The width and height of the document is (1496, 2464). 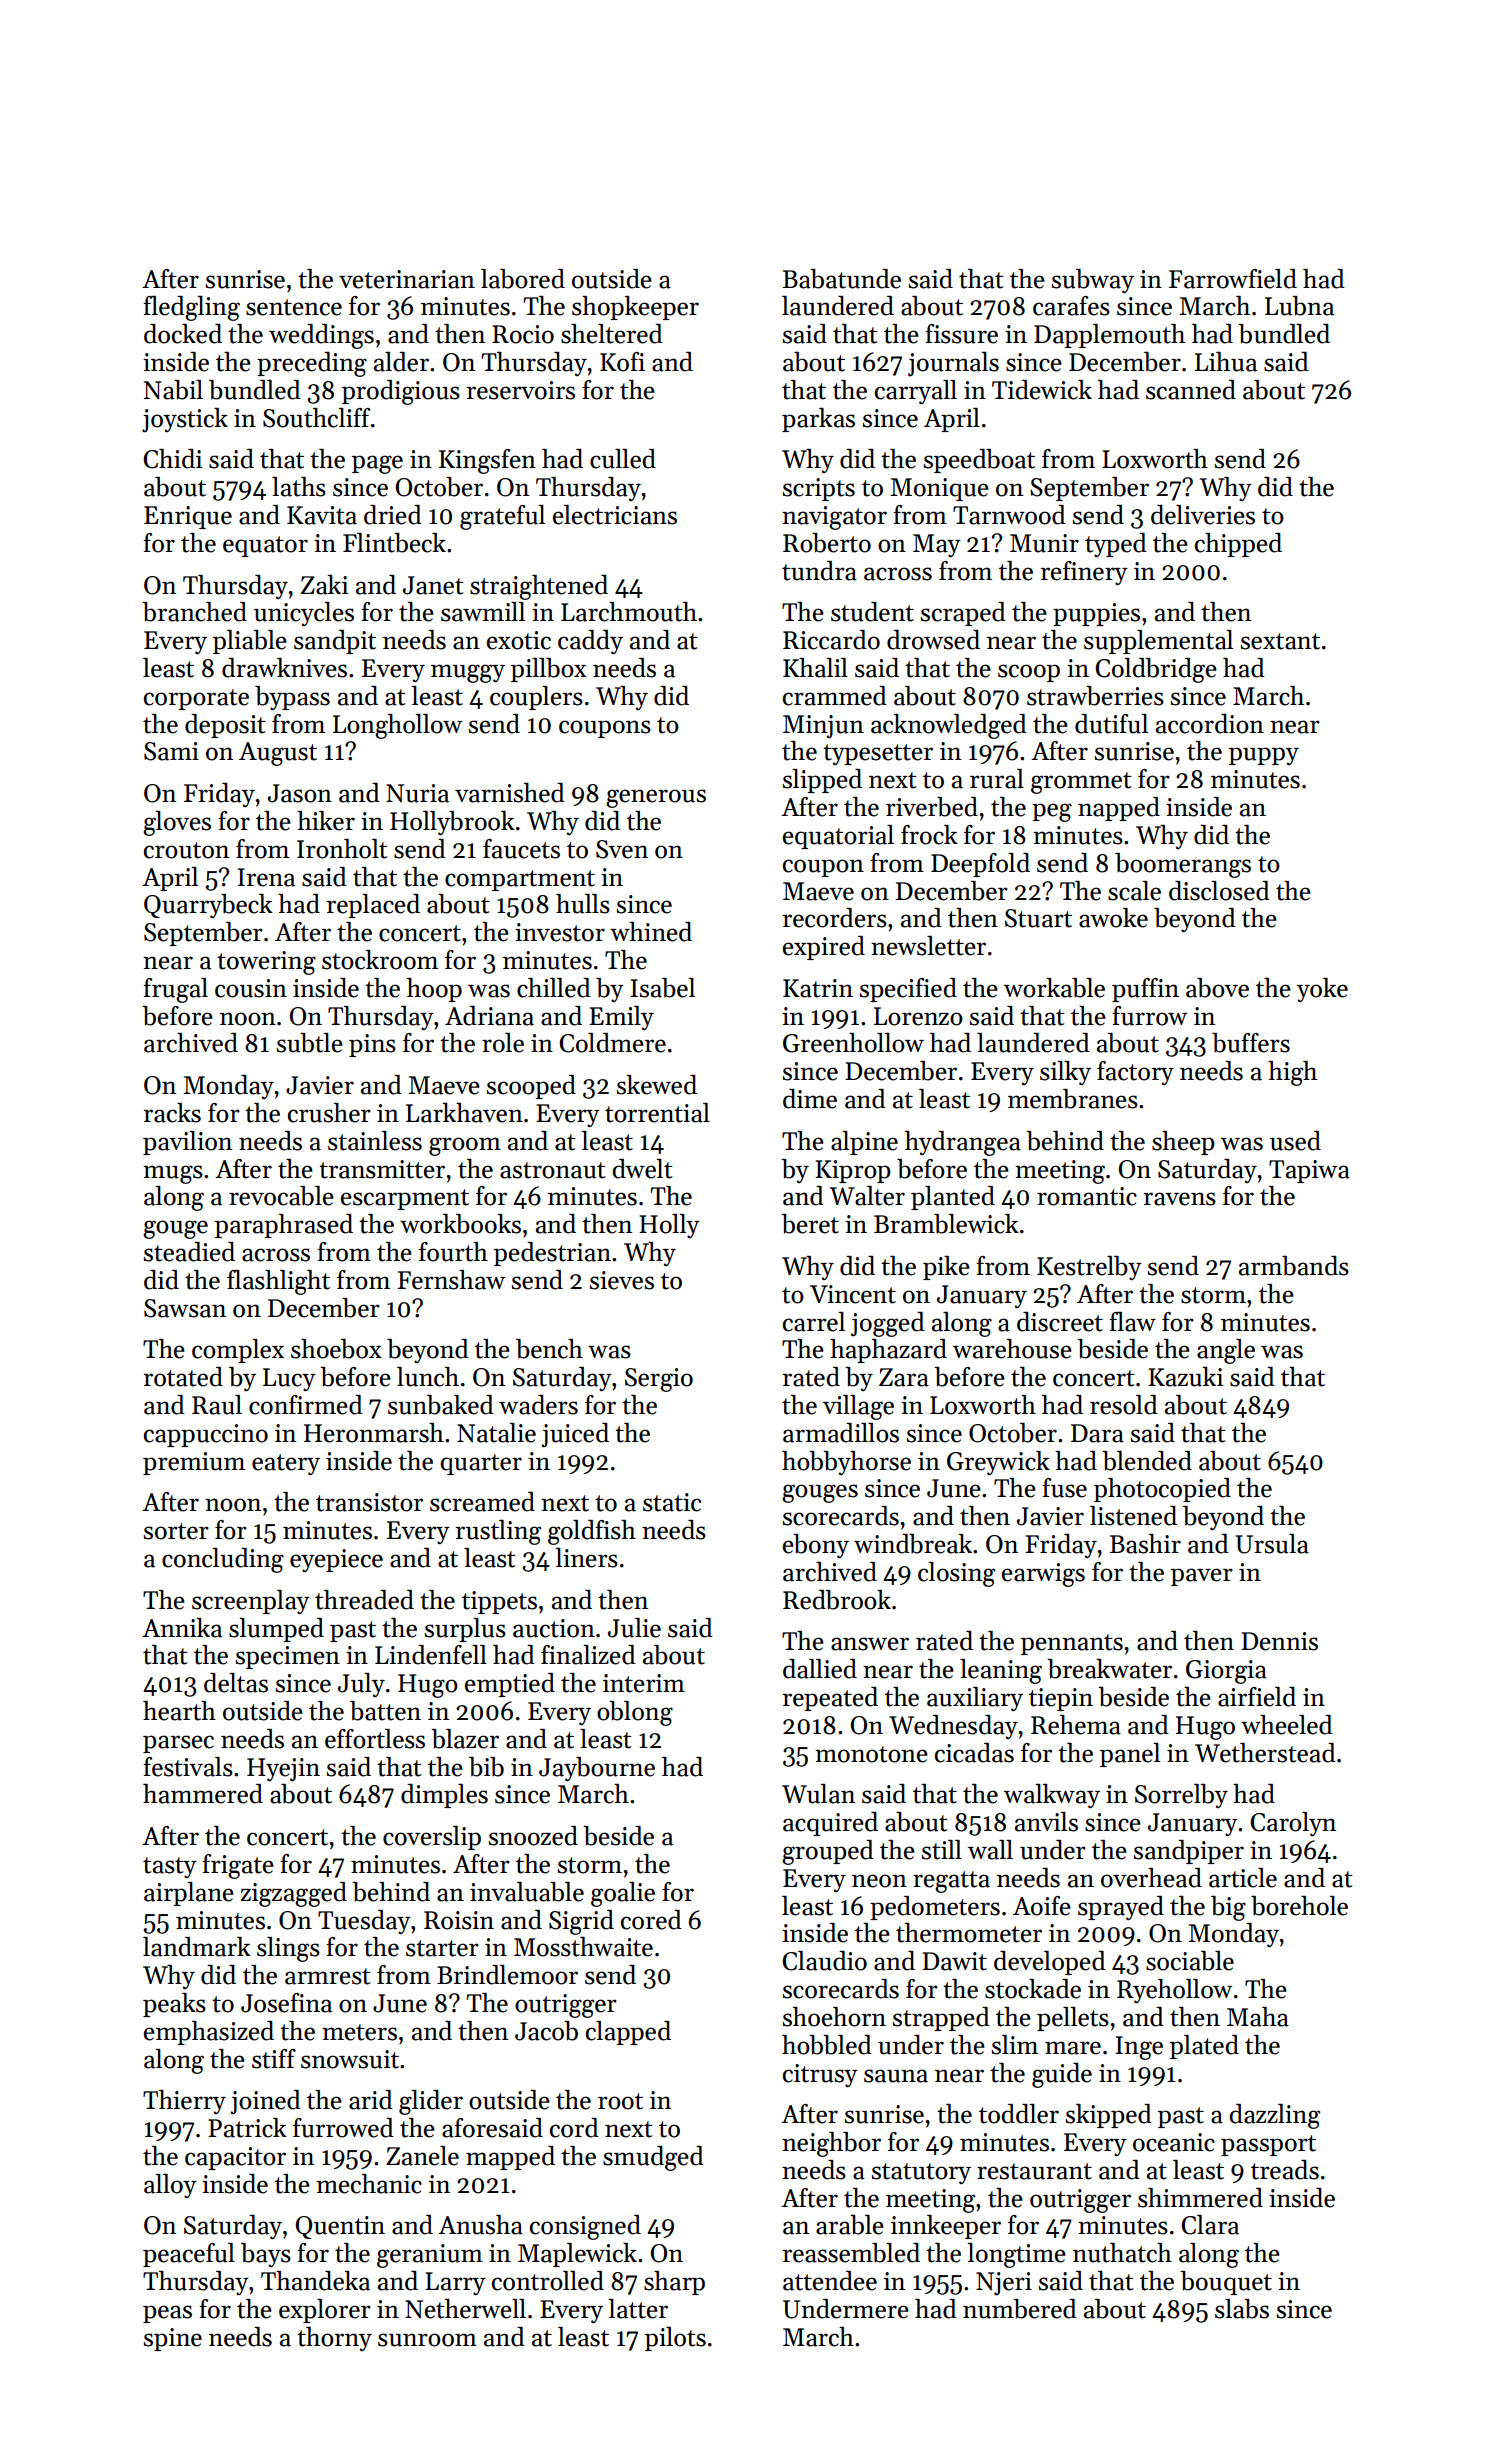 What do you see at coordinates (183, 1377) in the document?
I see `rotated` at bounding box center [183, 1377].
